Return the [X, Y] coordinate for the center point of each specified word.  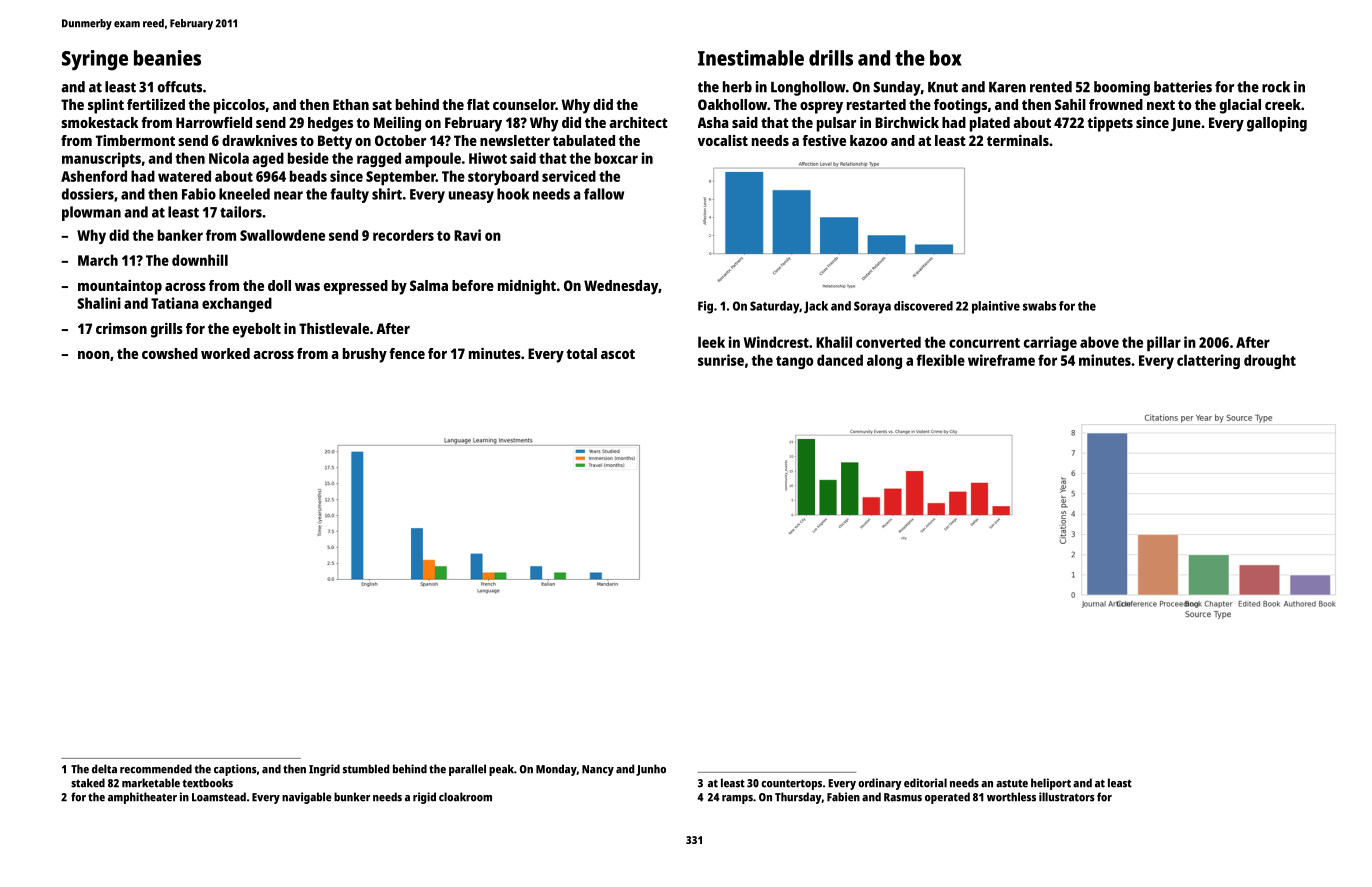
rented [1051, 87]
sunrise [721, 360]
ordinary [880, 784]
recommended [156, 769]
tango [794, 362]
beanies [167, 58]
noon [94, 355]
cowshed [170, 353]
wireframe [1001, 360]
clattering [1208, 361]
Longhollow [808, 88]
